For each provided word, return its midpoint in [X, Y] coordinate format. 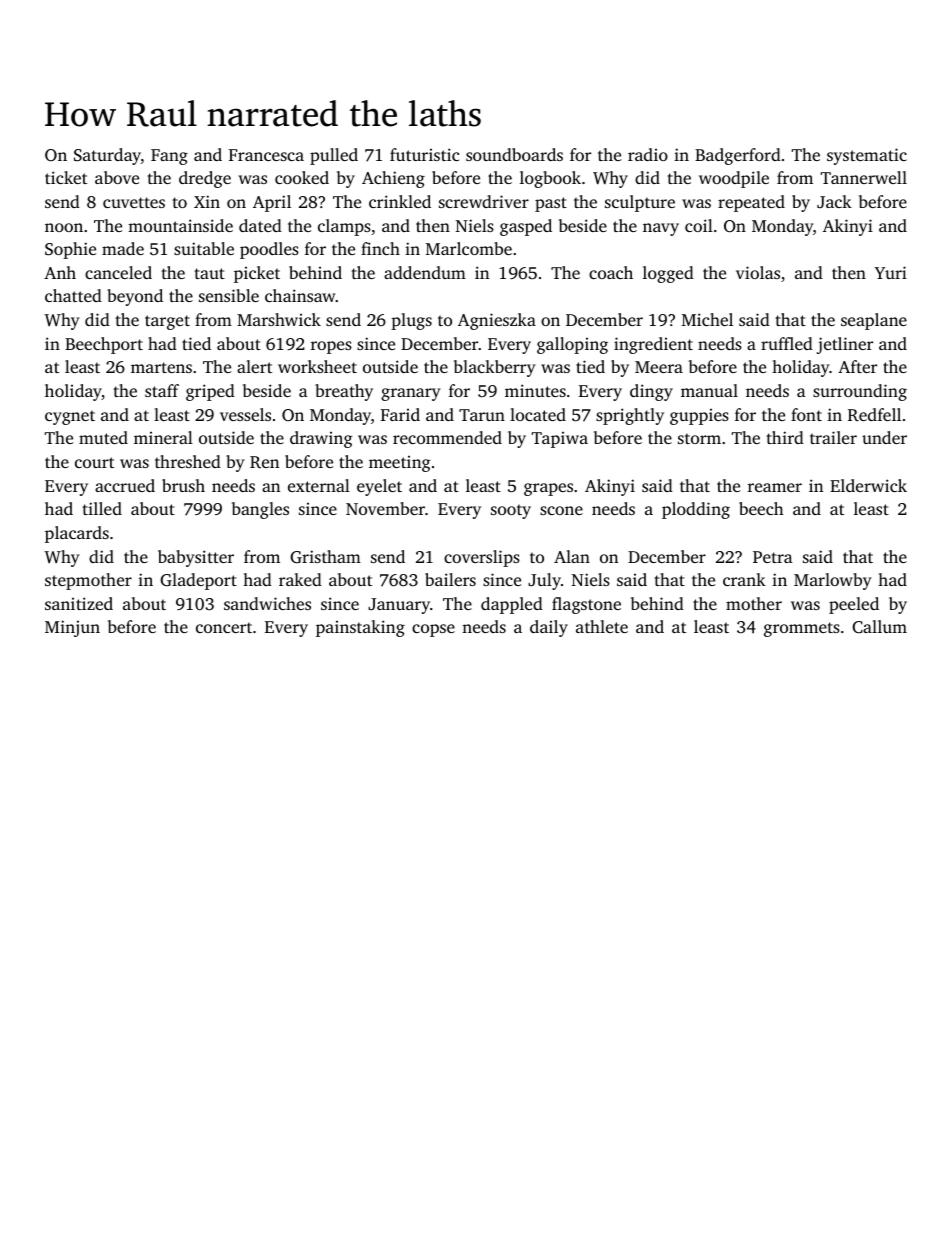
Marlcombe [469, 248]
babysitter [196, 558]
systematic [867, 156]
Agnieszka [497, 321]
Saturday [107, 156]
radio [648, 154]
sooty [511, 511]
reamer [775, 487]
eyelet [379, 487]
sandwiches [267, 603]
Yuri [891, 272]
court [94, 462]
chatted [73, 295]
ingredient [653, 345]
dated [260, 225]
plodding [696, 510]
